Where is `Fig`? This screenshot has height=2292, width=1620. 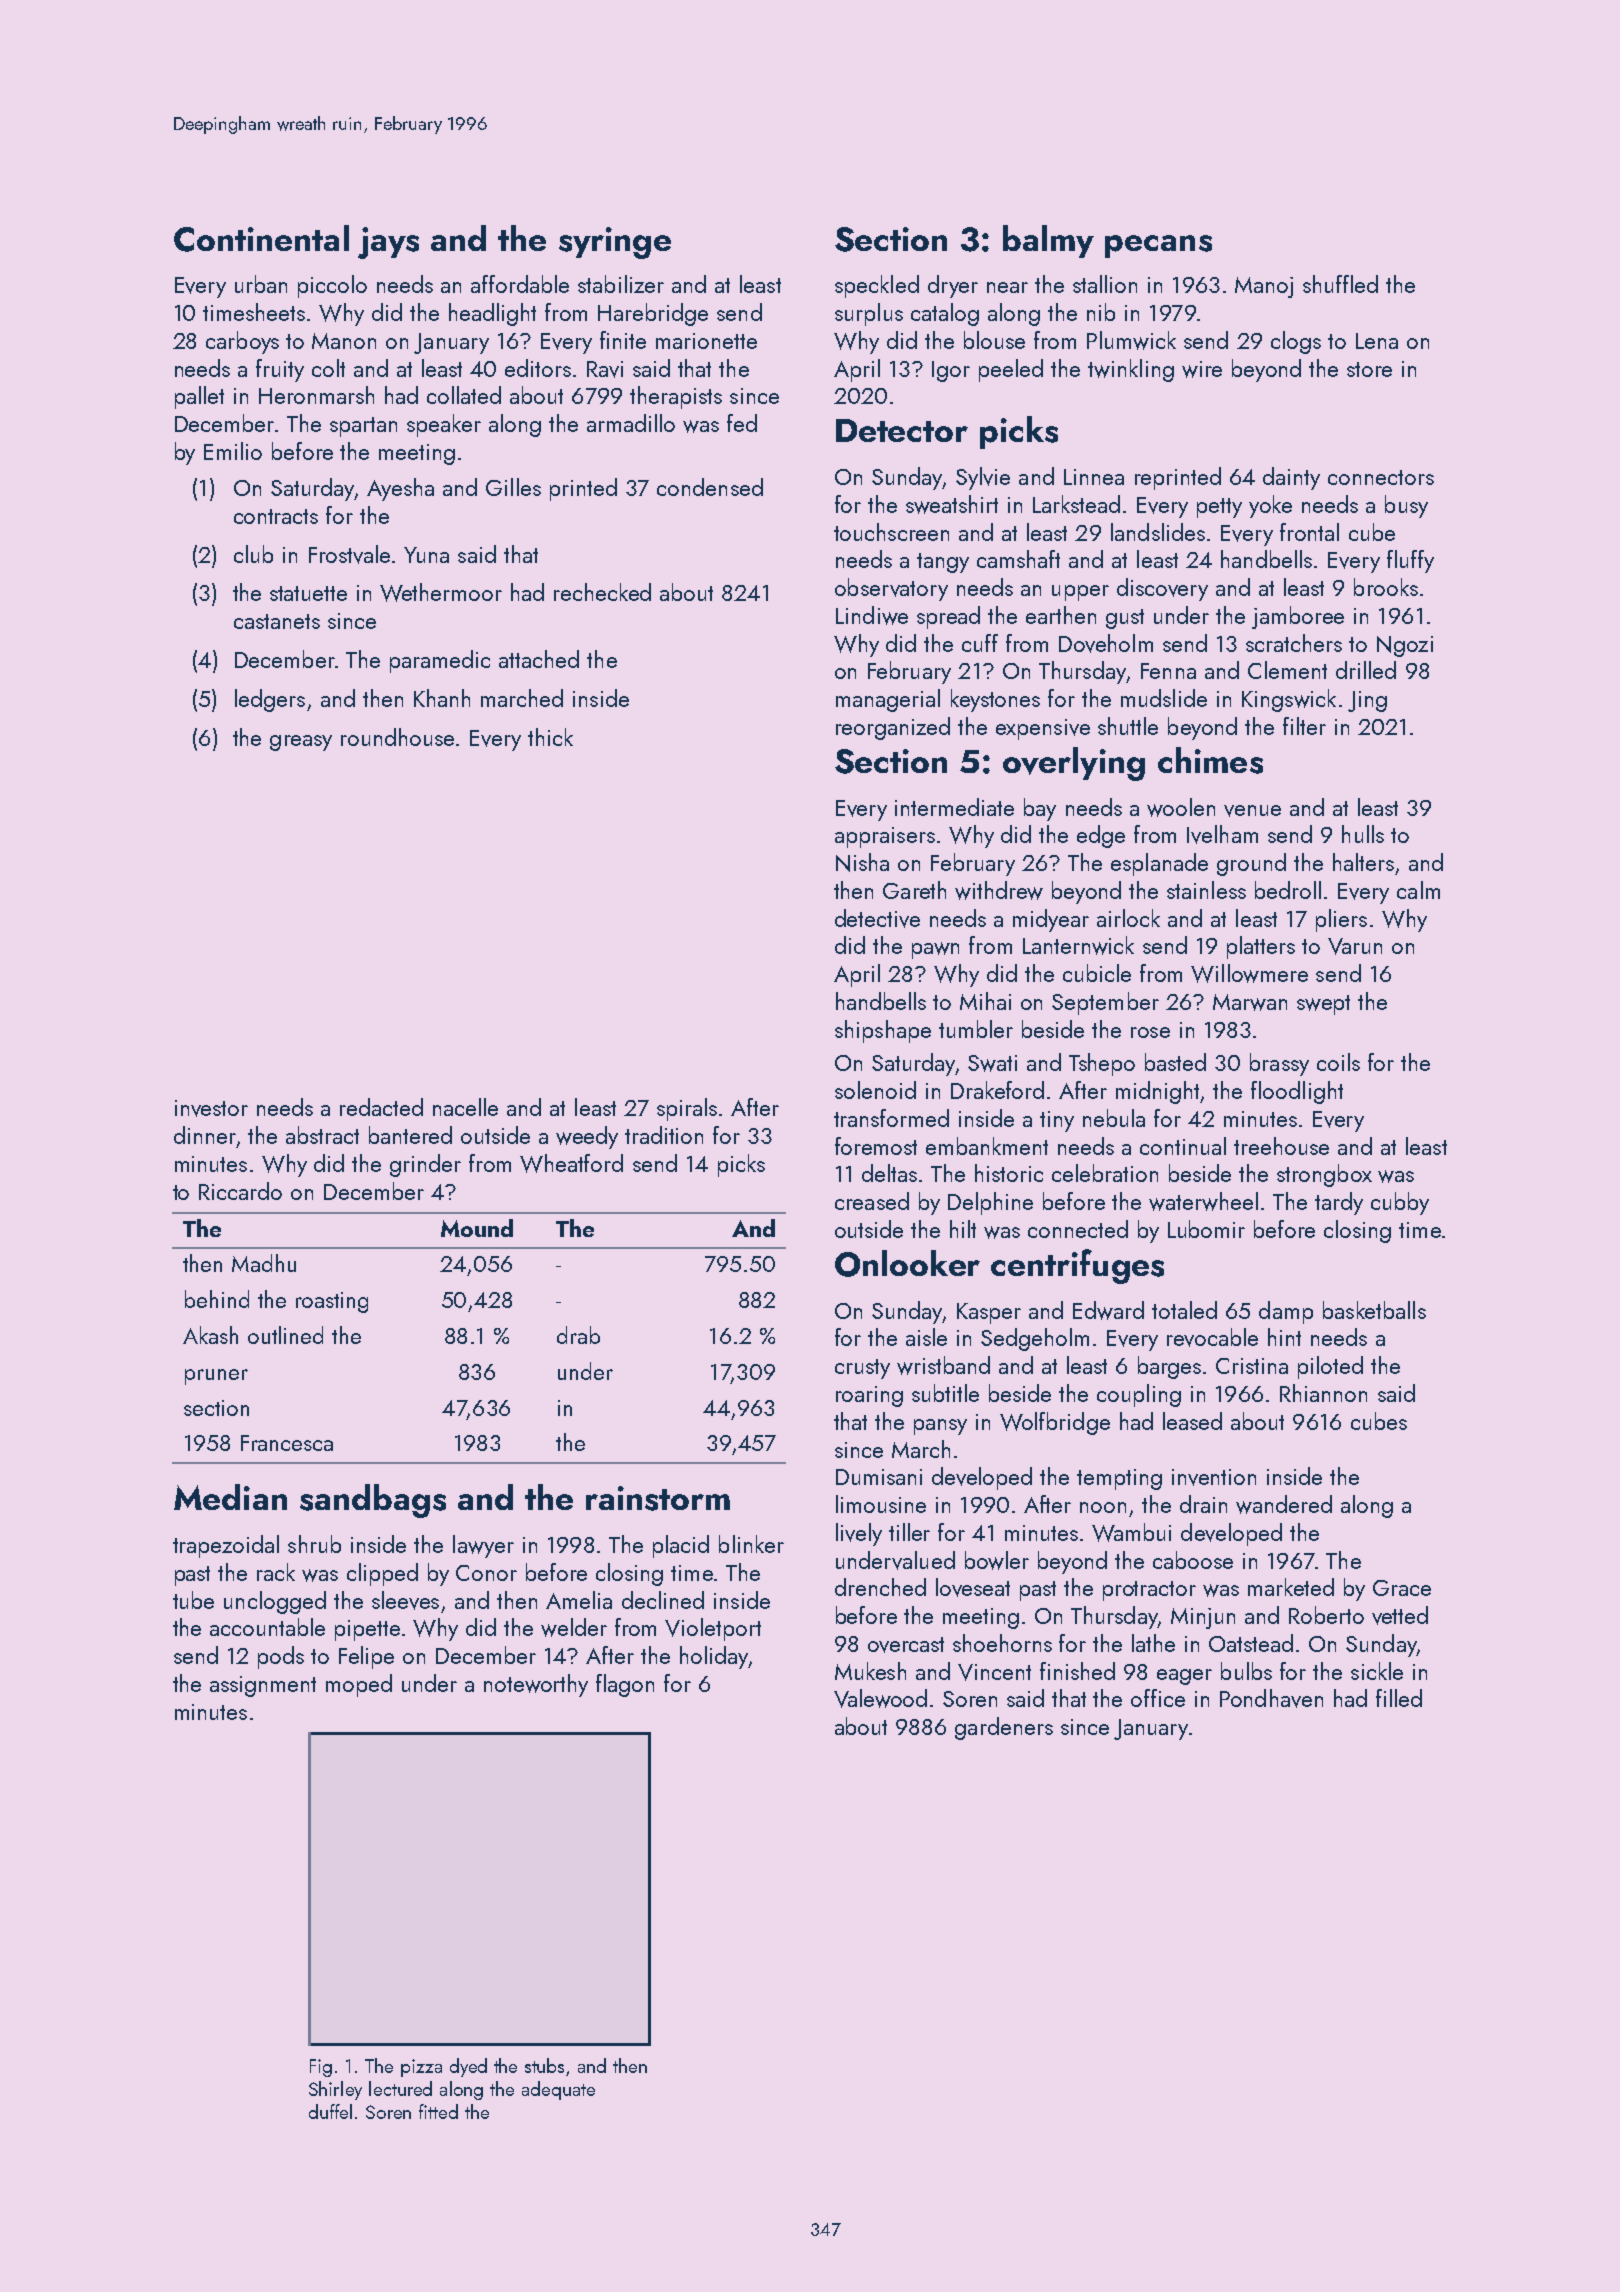
Fig is located at coordinates (321, 2068).
